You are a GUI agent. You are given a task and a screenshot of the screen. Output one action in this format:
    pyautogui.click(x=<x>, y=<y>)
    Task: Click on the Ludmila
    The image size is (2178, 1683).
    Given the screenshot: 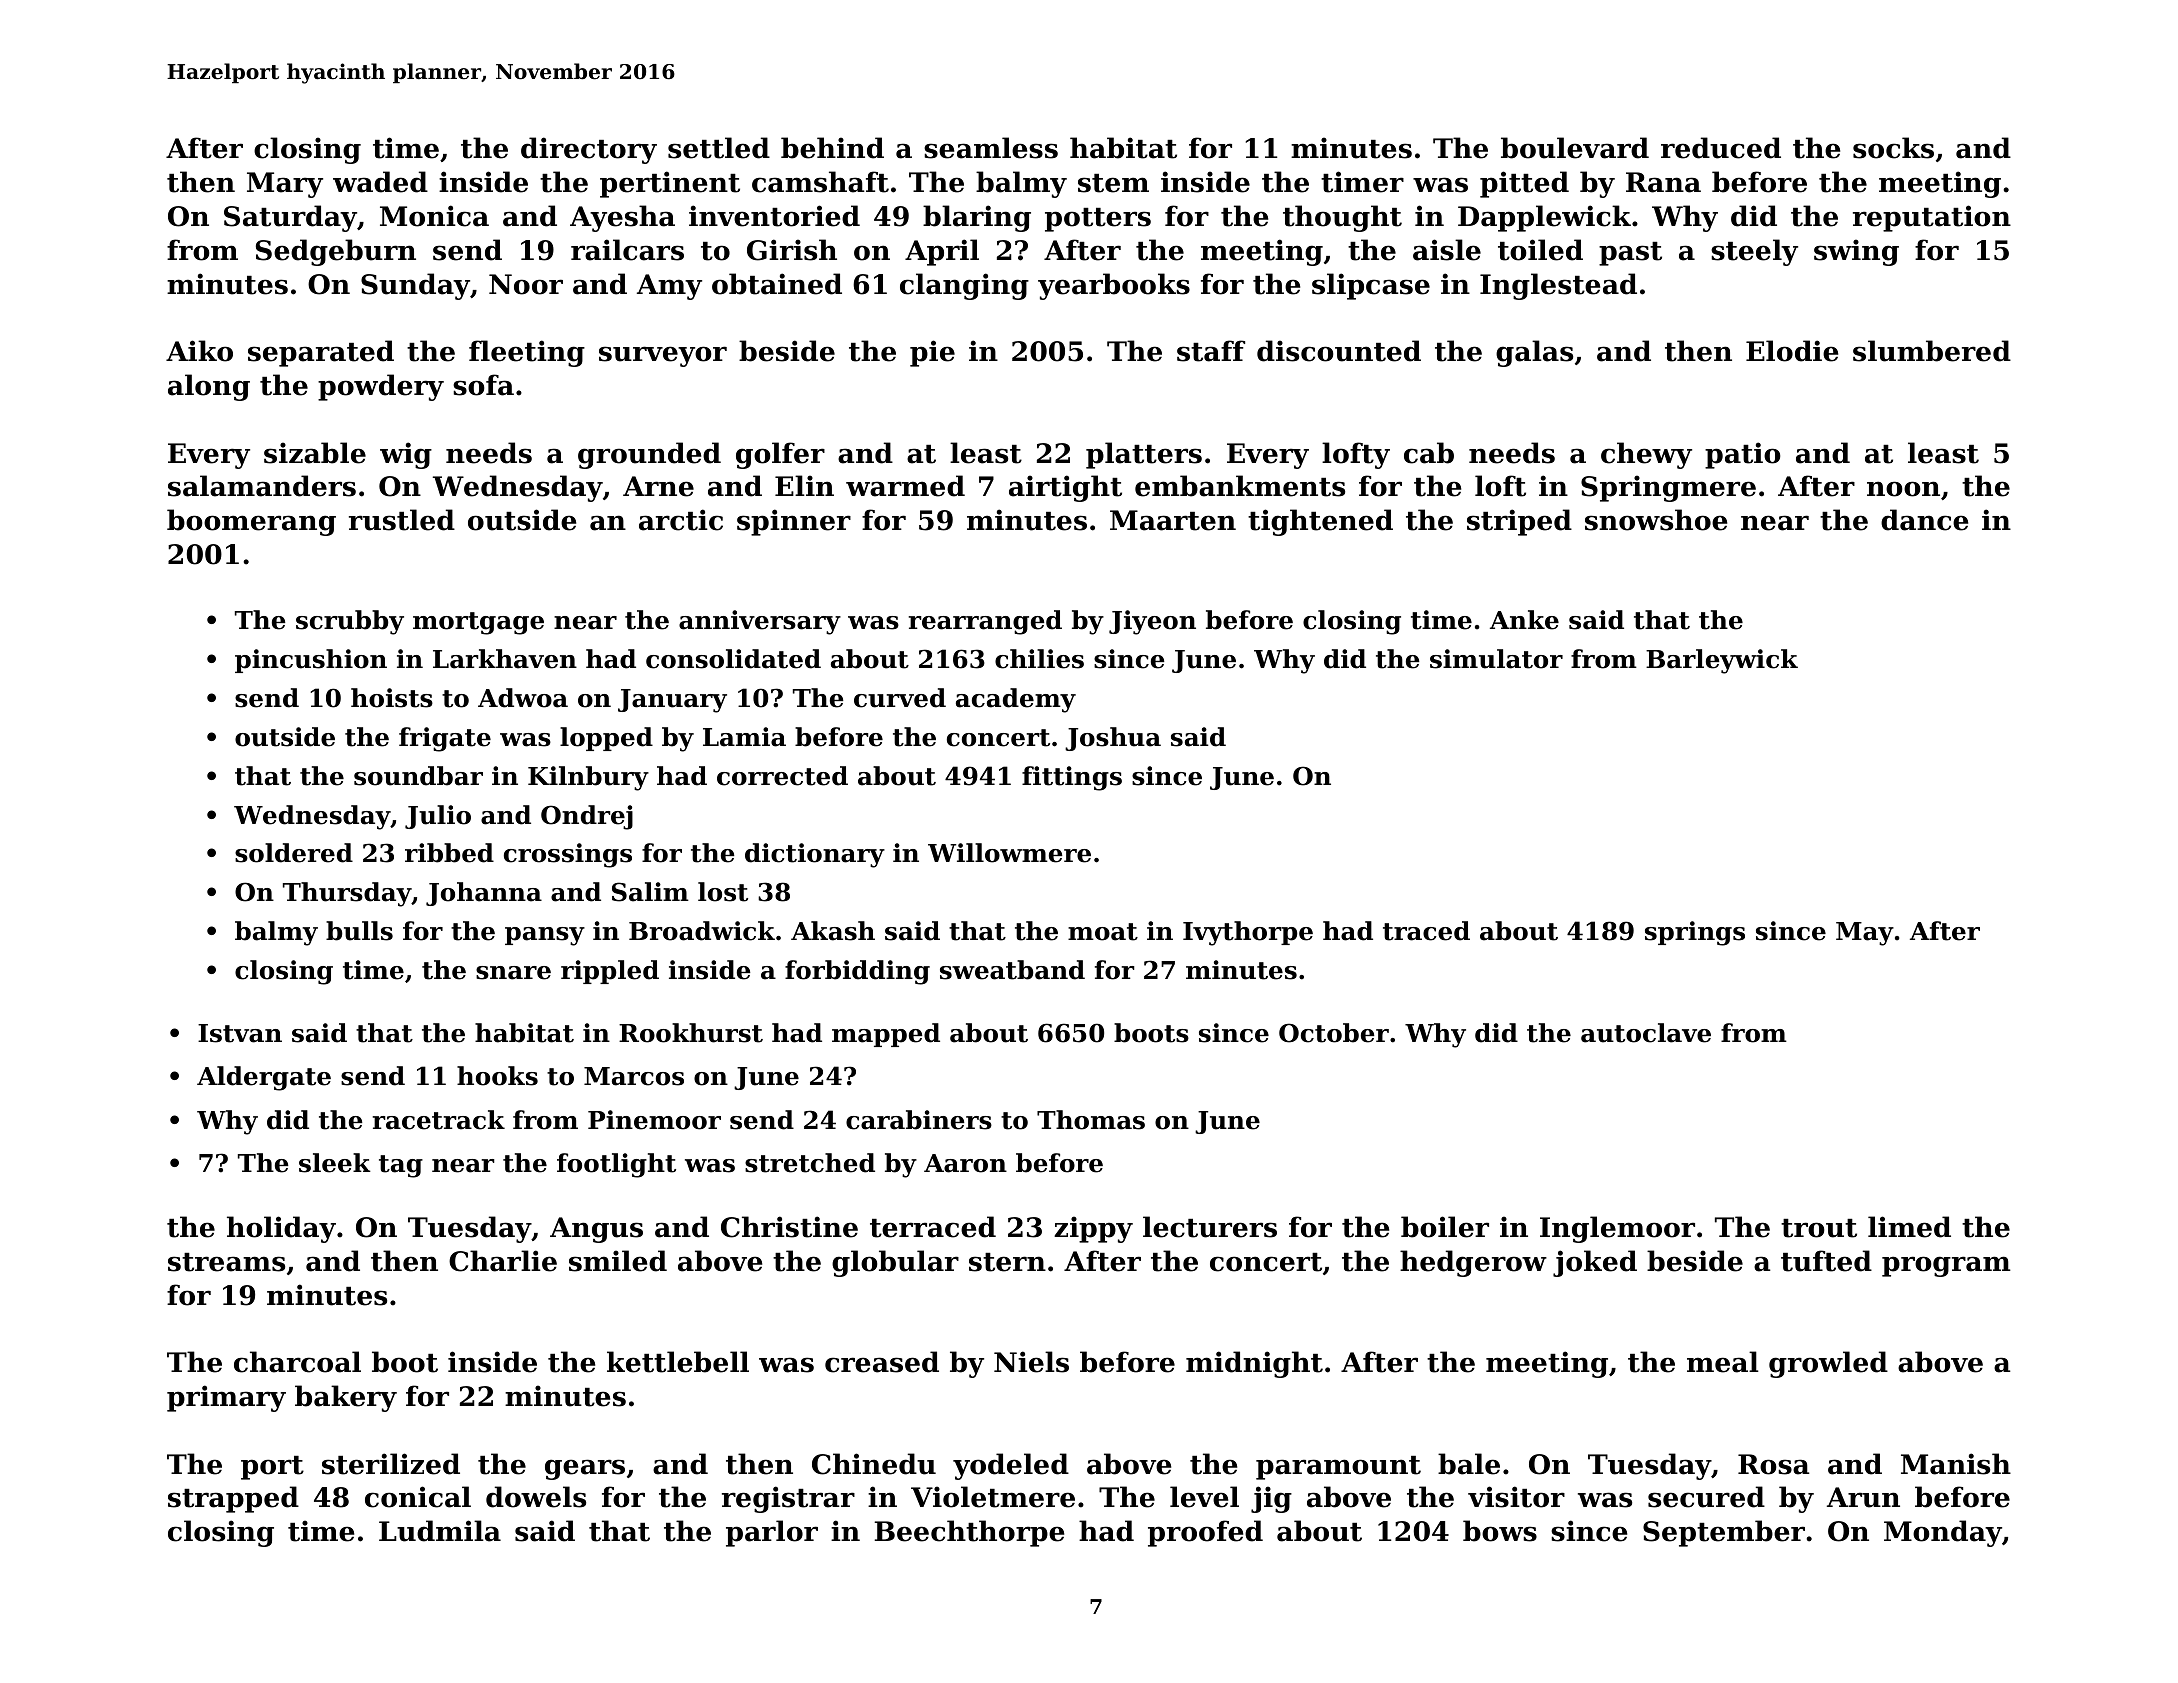 What is the action you would take?
    pyautogui.click(x=440, y=1531)
